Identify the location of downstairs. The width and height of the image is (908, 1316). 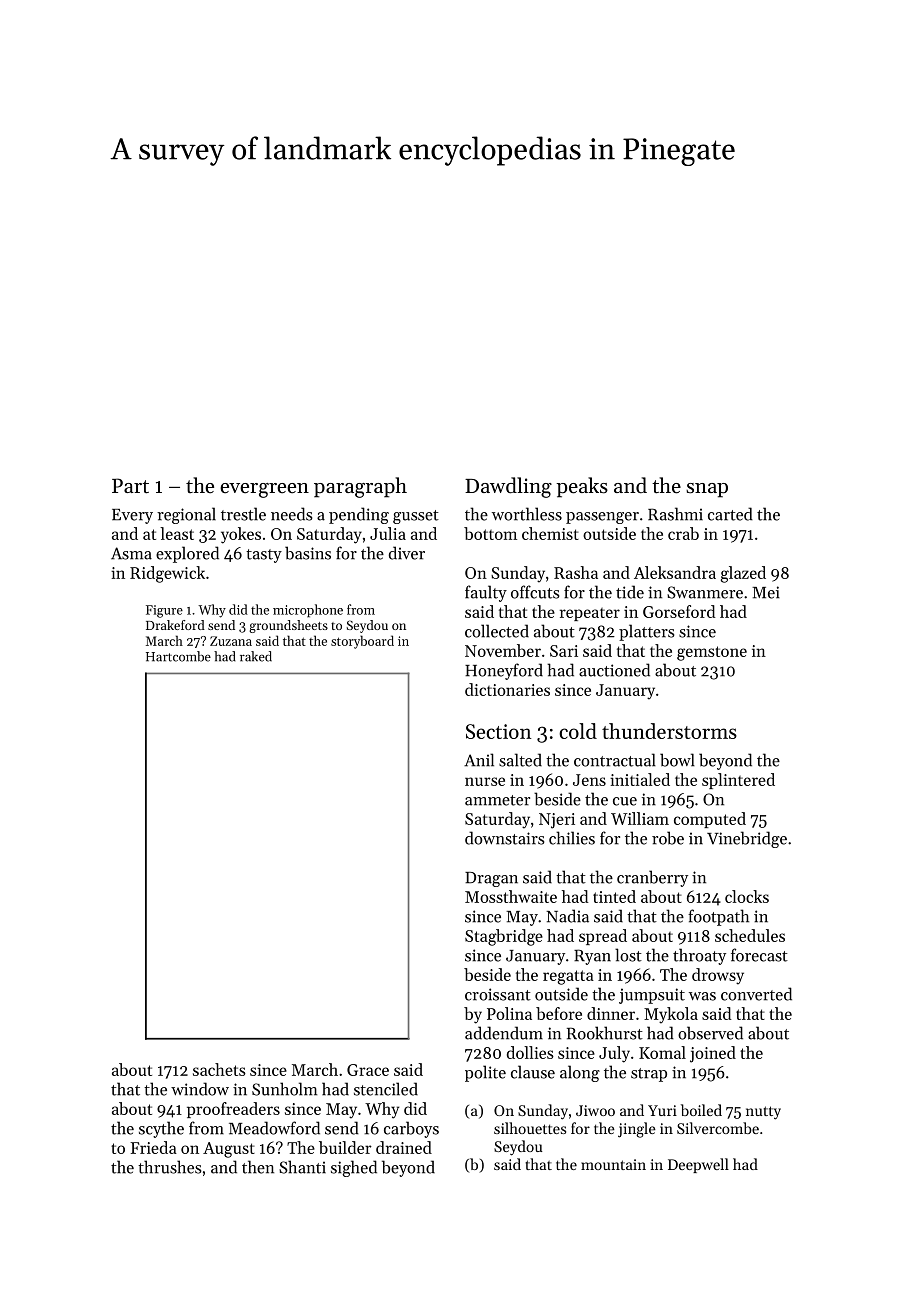
(504, 838).
